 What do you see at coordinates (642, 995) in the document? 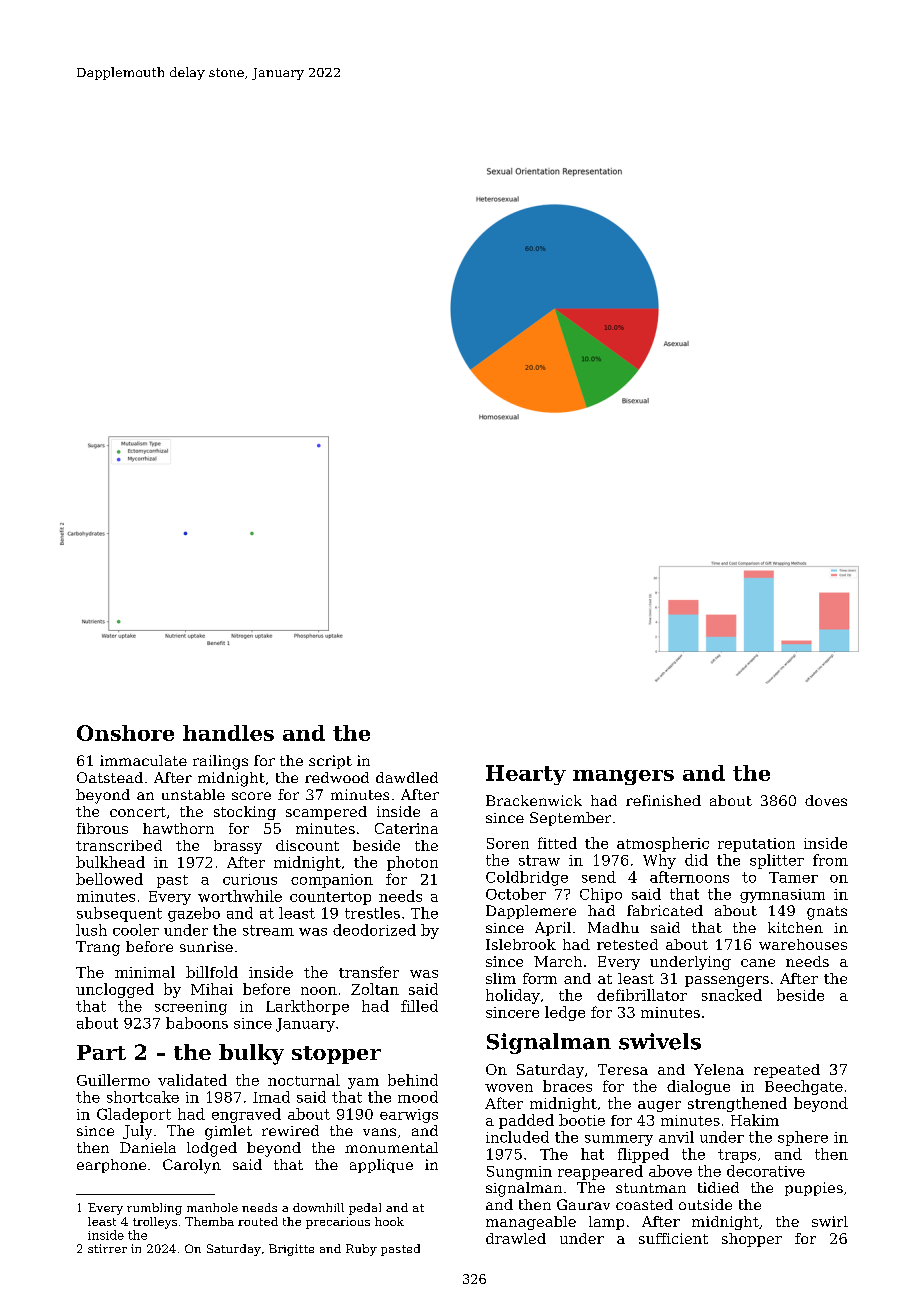
I see `defibrillator` at bounding box center [642, 995].
